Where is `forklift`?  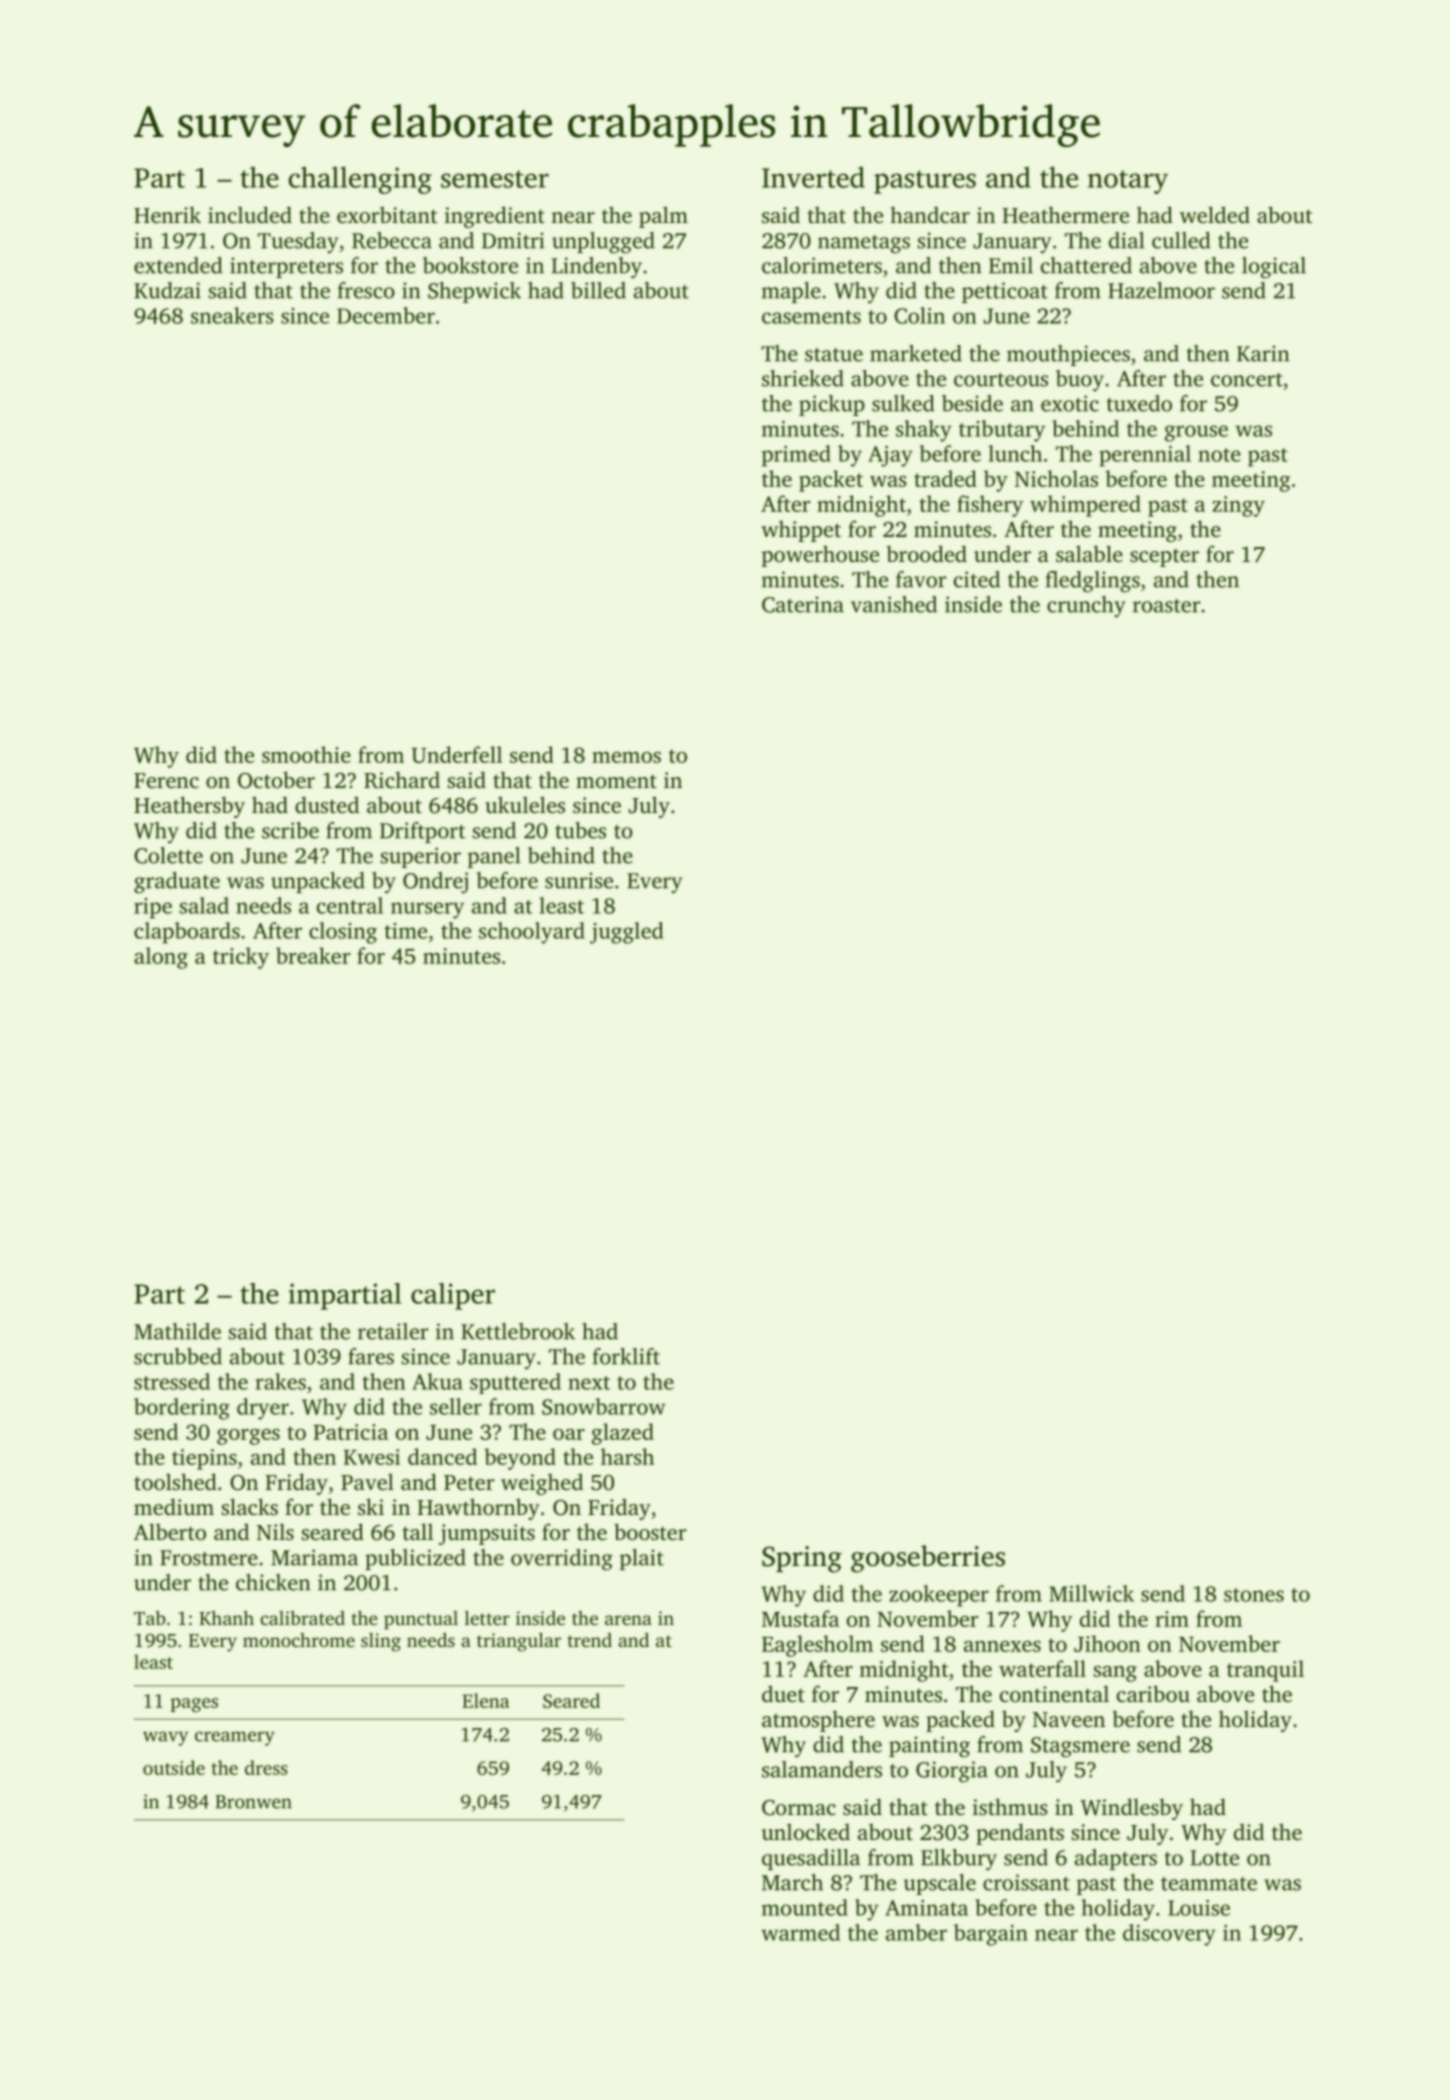 forklift is located at coordinates (626, 1356).
